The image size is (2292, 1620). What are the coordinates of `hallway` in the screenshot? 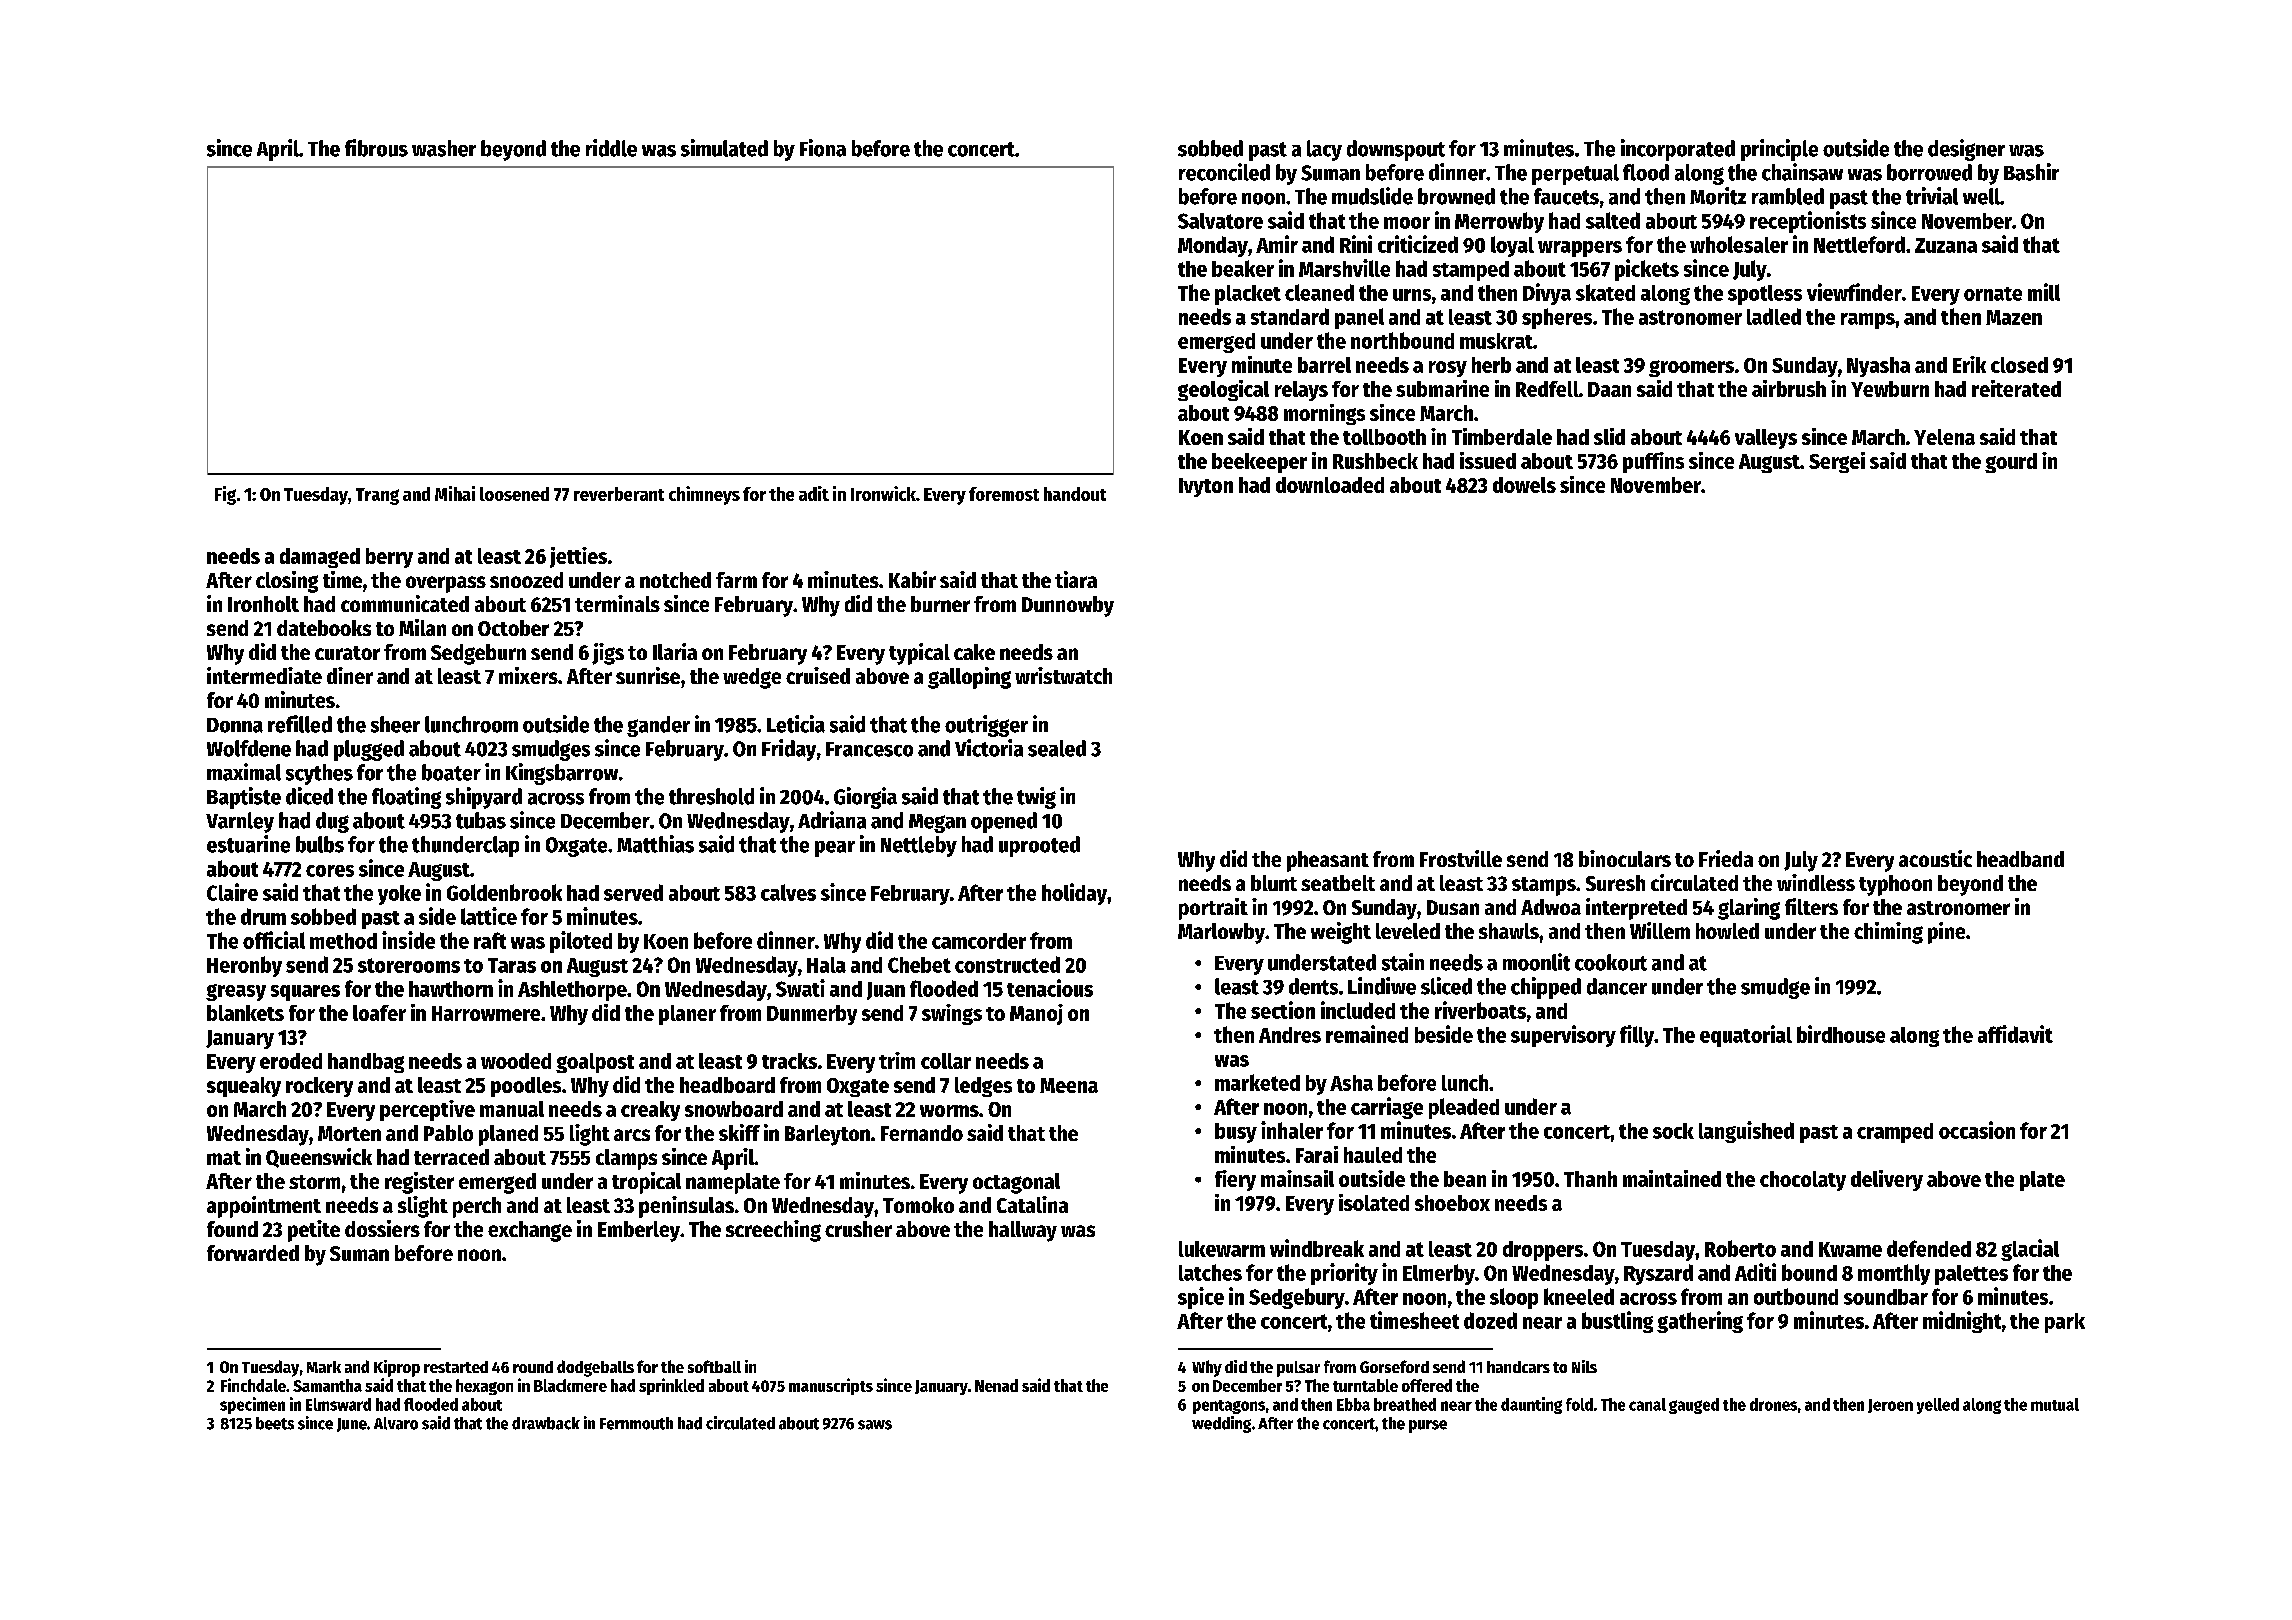 It's located at (1023, 1231).
